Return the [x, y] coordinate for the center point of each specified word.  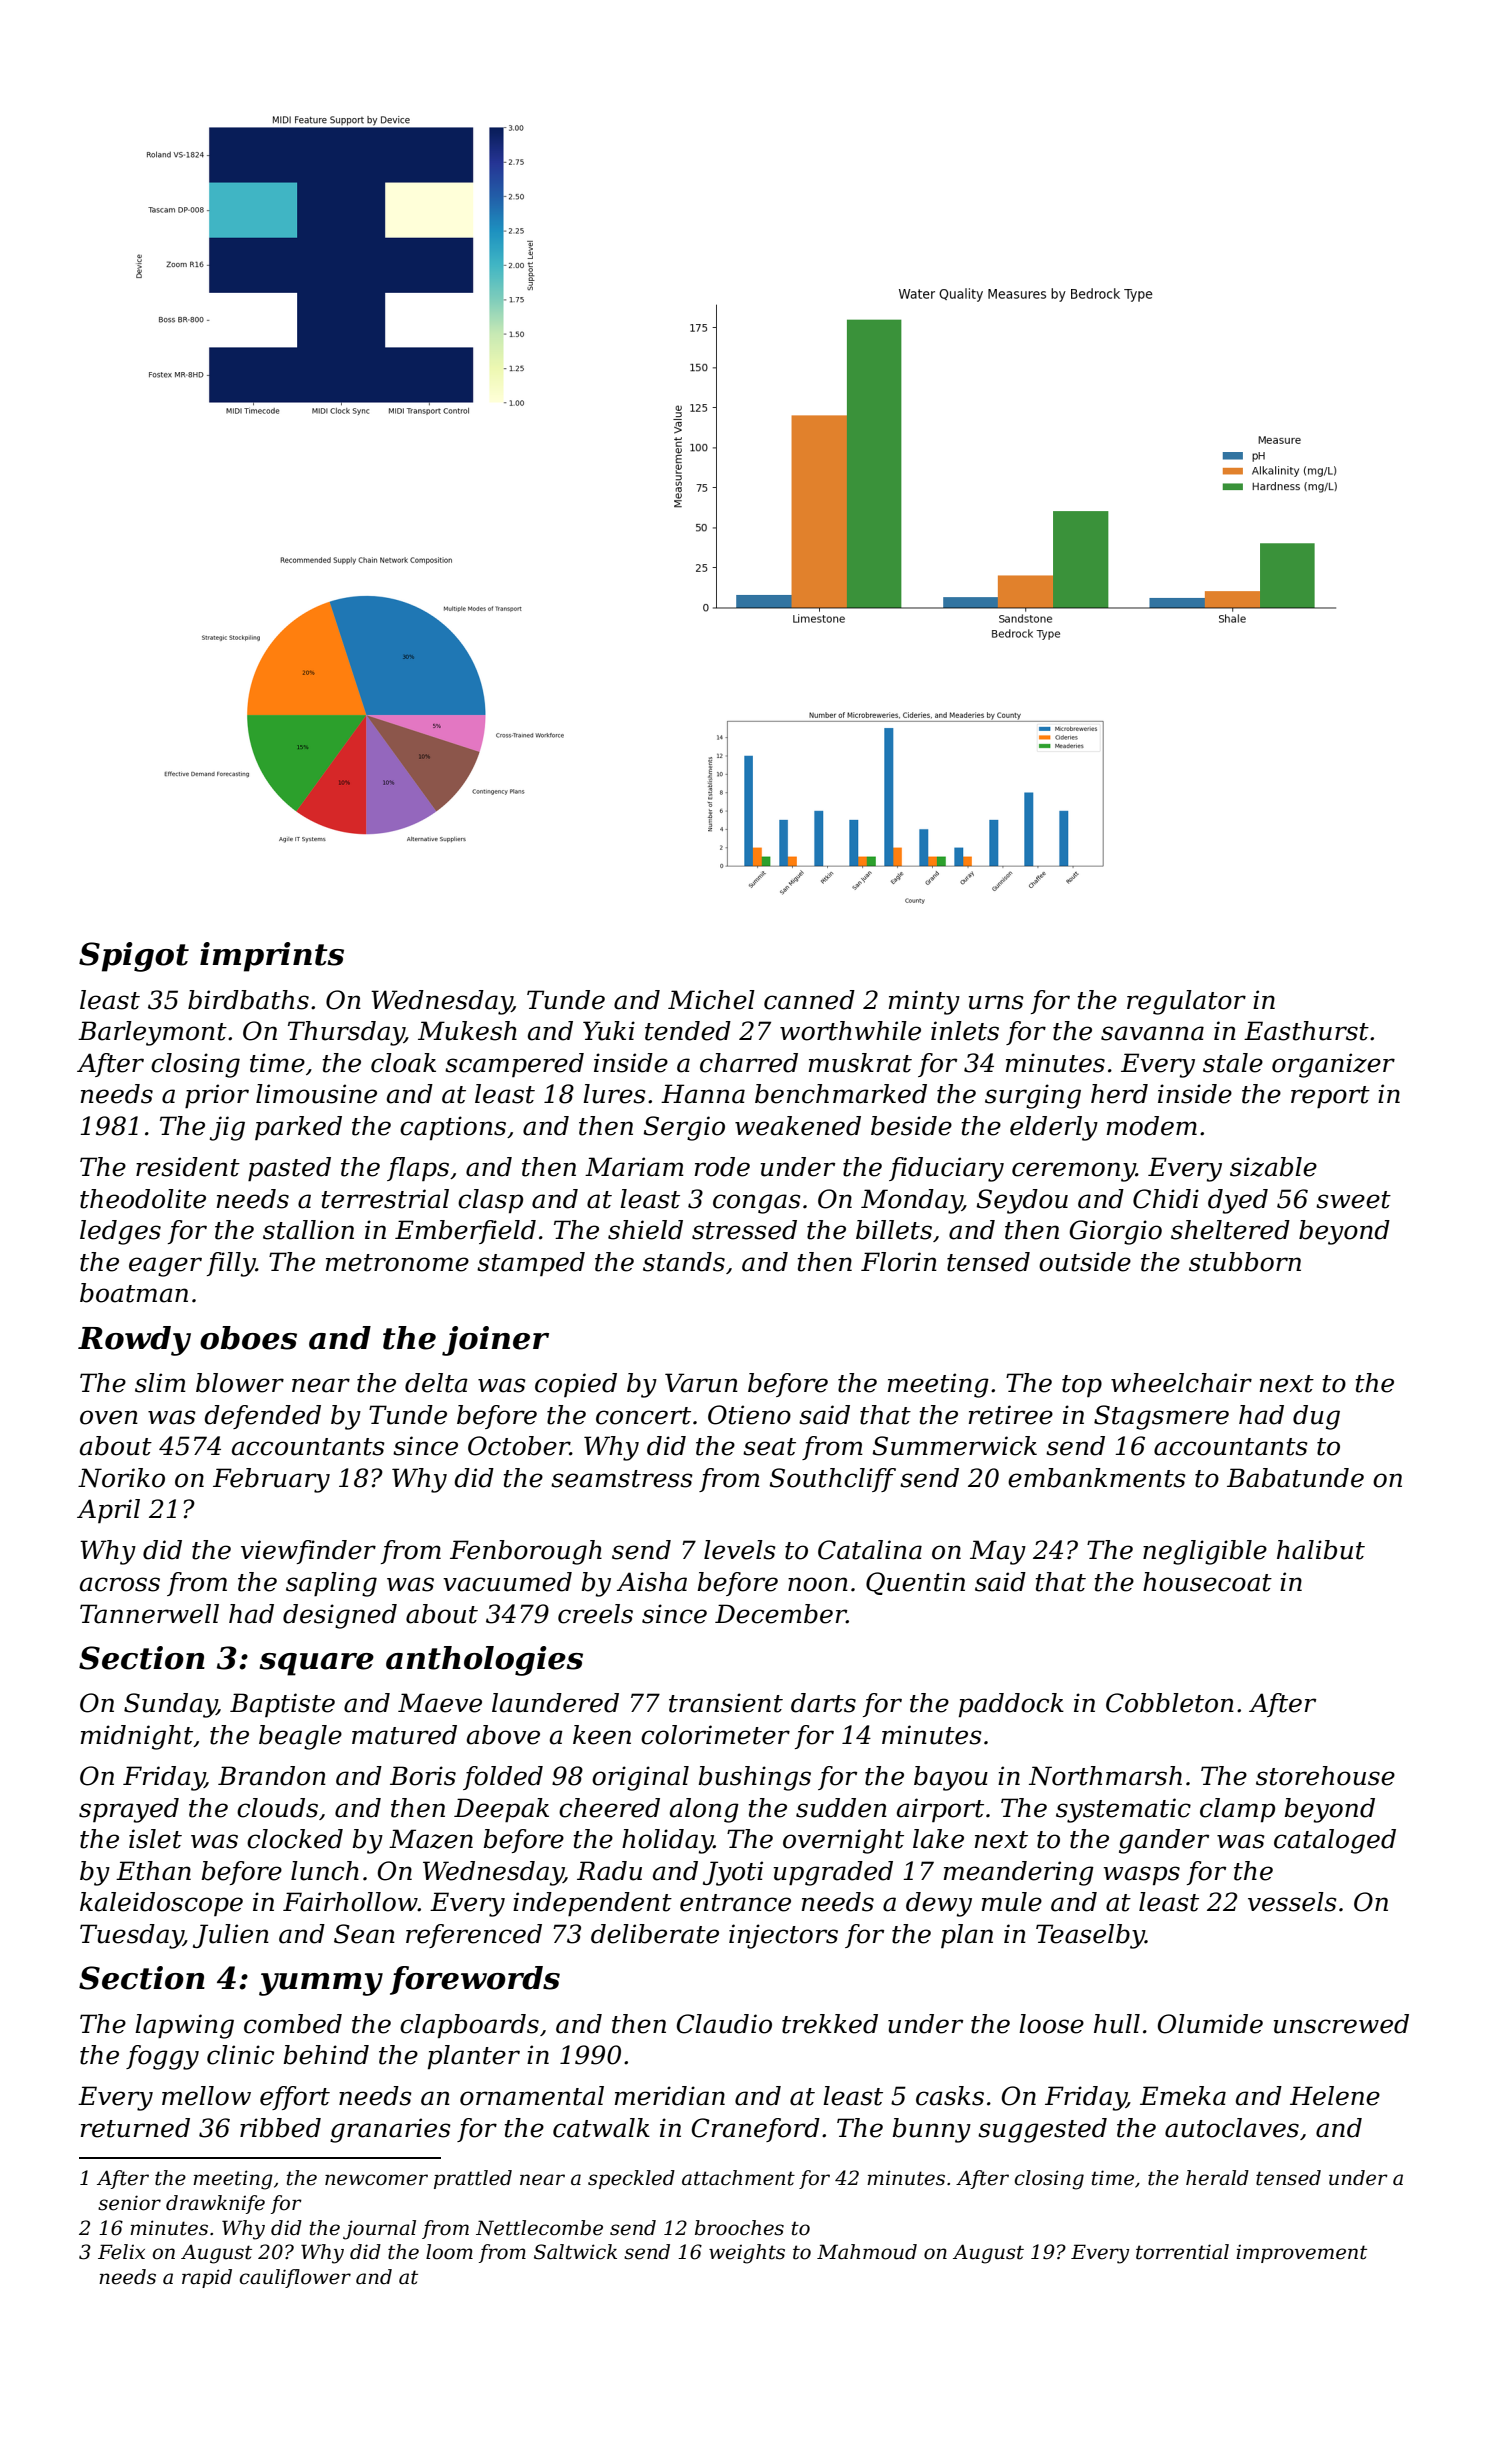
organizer [1333, 1065]
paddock [1011, 1705]
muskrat [860, 1063]
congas [757, 1204]
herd [1119, 1094]
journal [379, 2230]
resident [188, 1167]
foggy [162, 2057]
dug [1316, 1417]
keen [602, 1735]
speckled [631, 2179]
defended [262, 1417]
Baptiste [282, 1705]
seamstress [622, 1479]
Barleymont [152, 1033]
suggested [1042, 2130]
